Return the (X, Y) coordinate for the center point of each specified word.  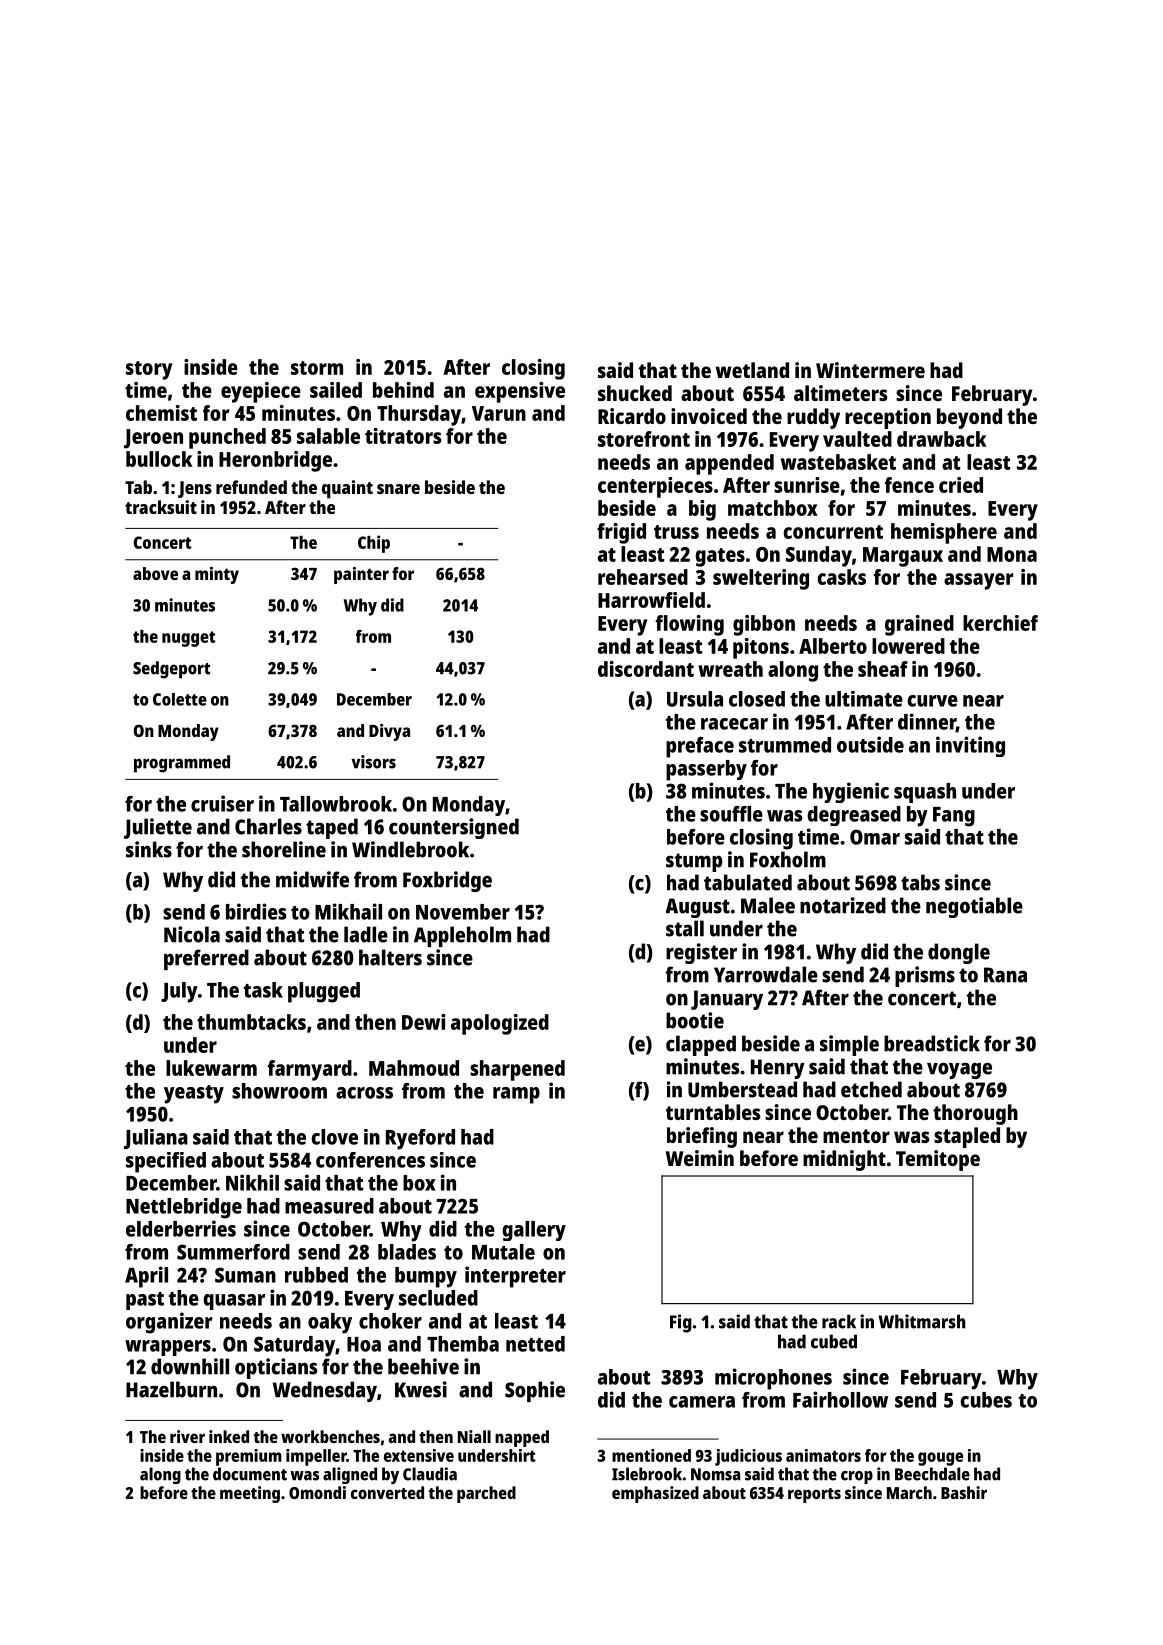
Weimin (700, 1158)
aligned (350, 1475)
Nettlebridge (184, 1208)
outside (870, 744)
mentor (856, 1136)
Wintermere (870, 370)
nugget (188, 639)
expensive (520, 392)
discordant (646, 669)
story (149, 370)
